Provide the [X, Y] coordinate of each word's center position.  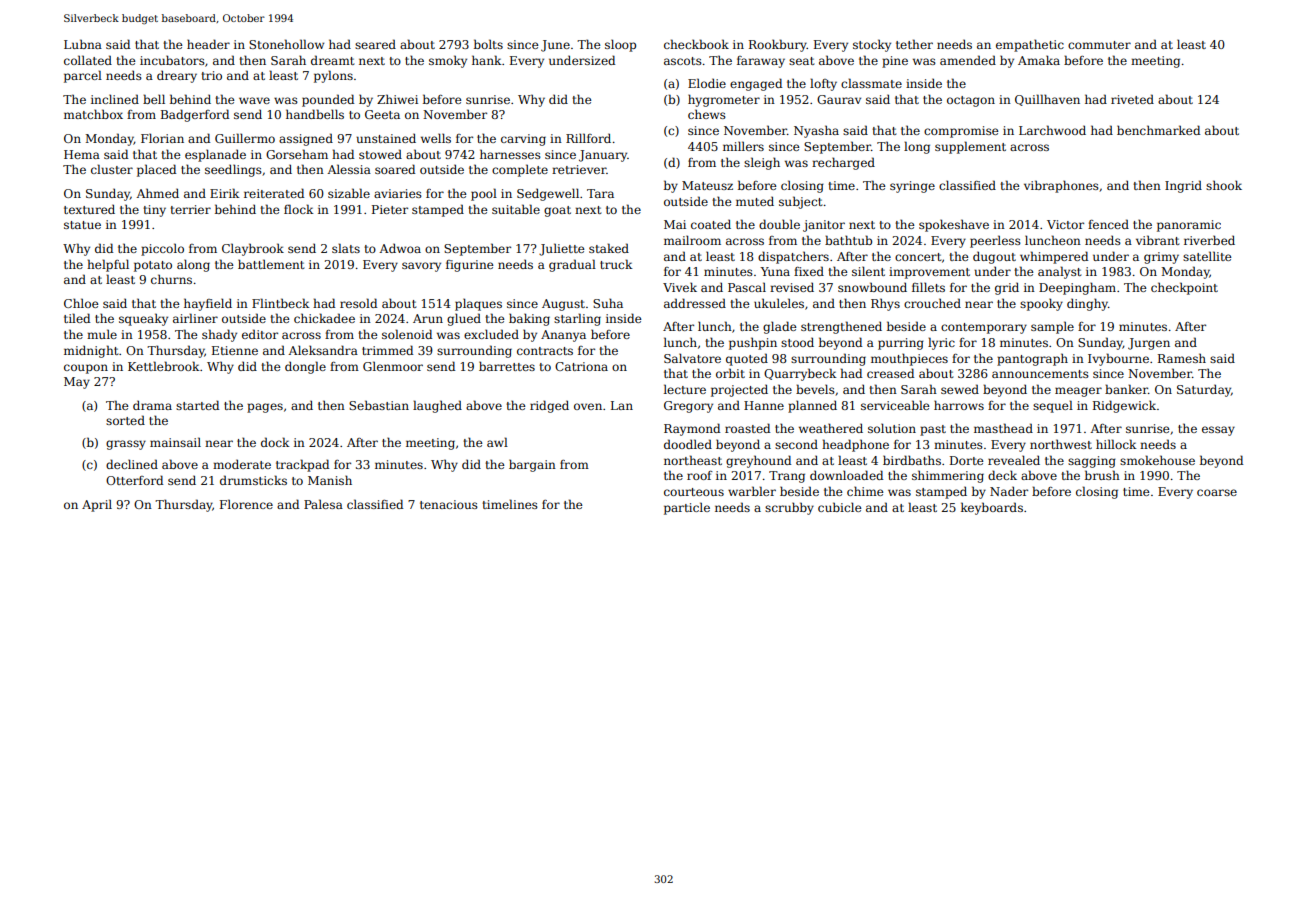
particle [687, 508]
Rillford [588, 138]
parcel [83, 76]
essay [1218, 431]
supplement [970, 147]
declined [132, 464]
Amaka [1039, 60]
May [77, 383]
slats [346, 248]
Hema [82, 154]
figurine [470, 266]
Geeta [382, 114]
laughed [437, 406]
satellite [1207, 256]
